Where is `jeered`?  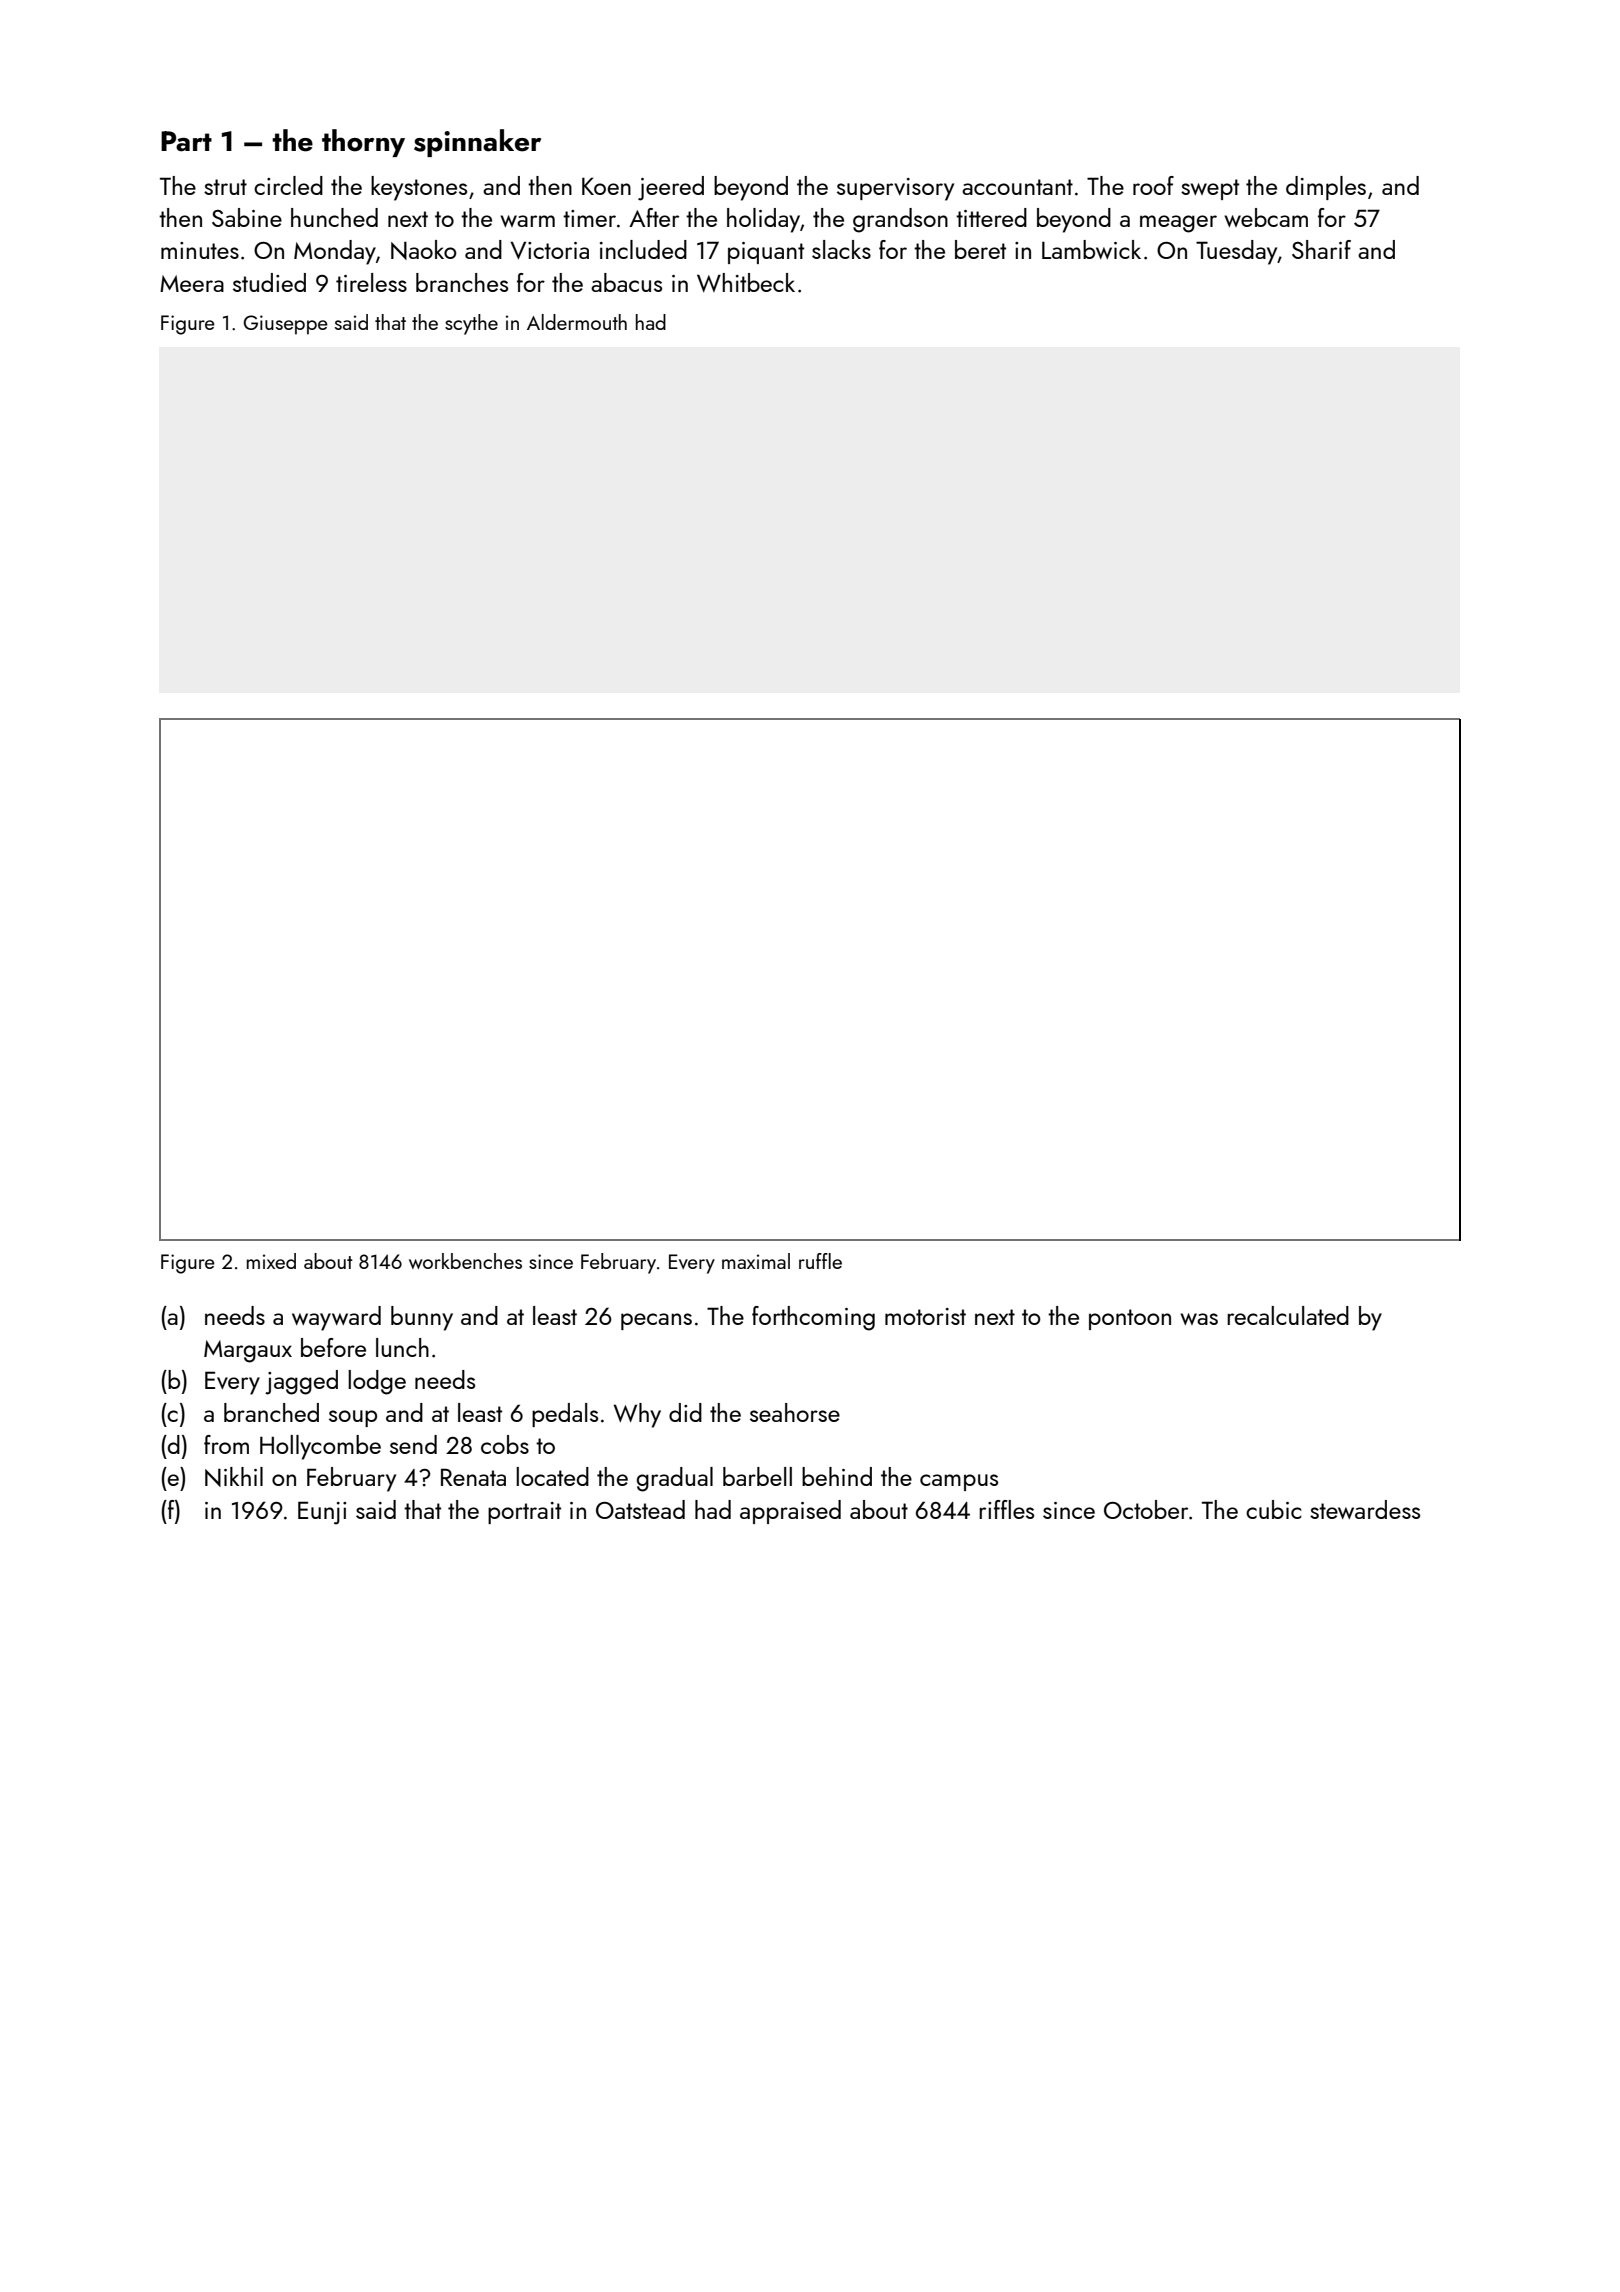
jeered is located at coordinates (671, 188).
